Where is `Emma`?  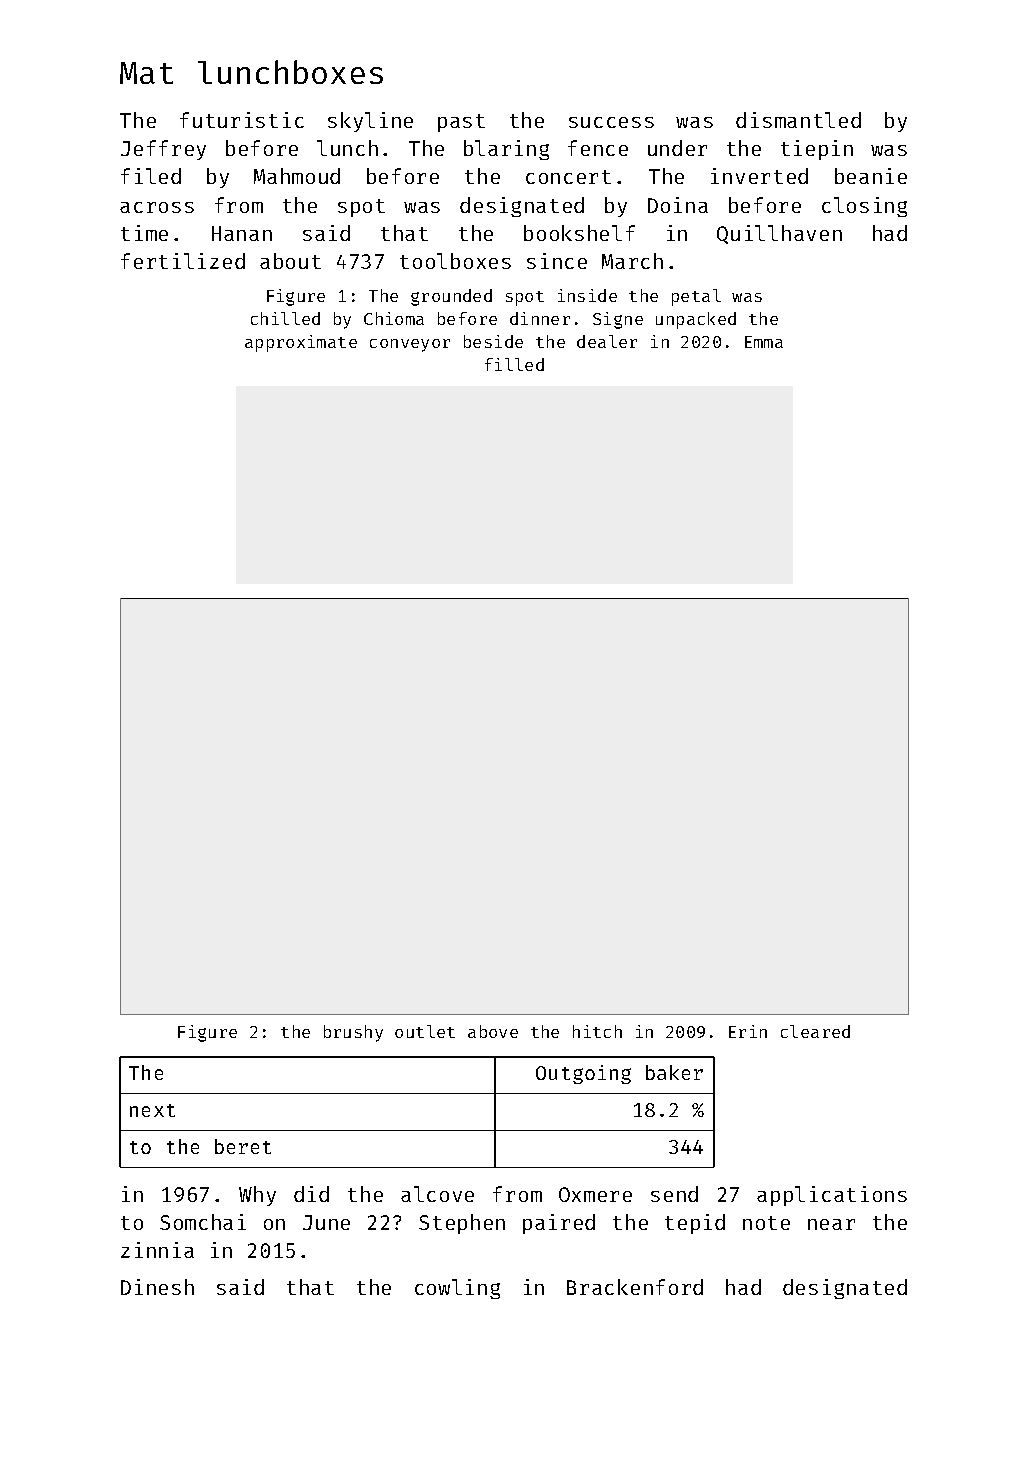
Emma is located at coordinates (764, 342).
